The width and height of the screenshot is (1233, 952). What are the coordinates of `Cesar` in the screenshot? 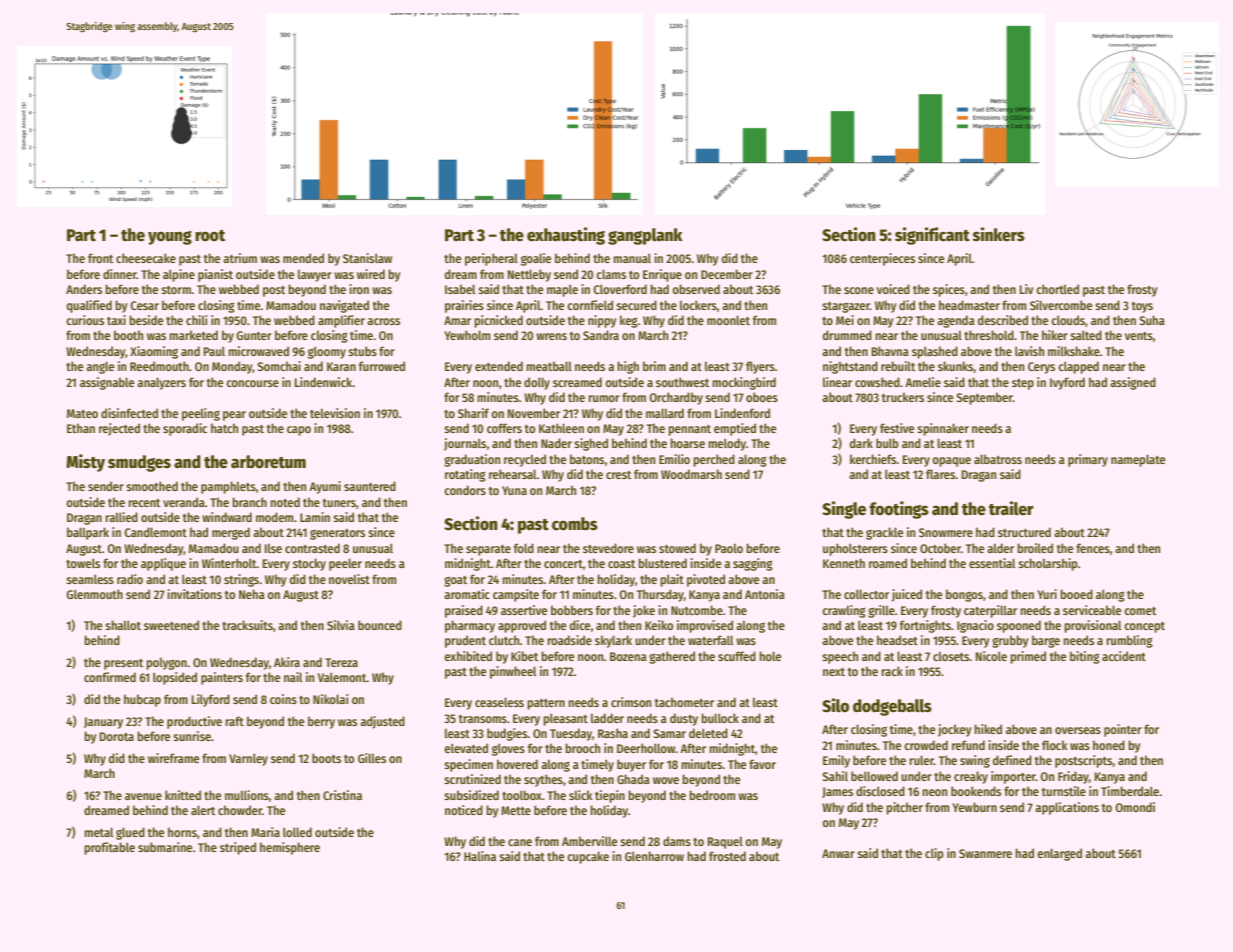 It's located at (144, 305).
